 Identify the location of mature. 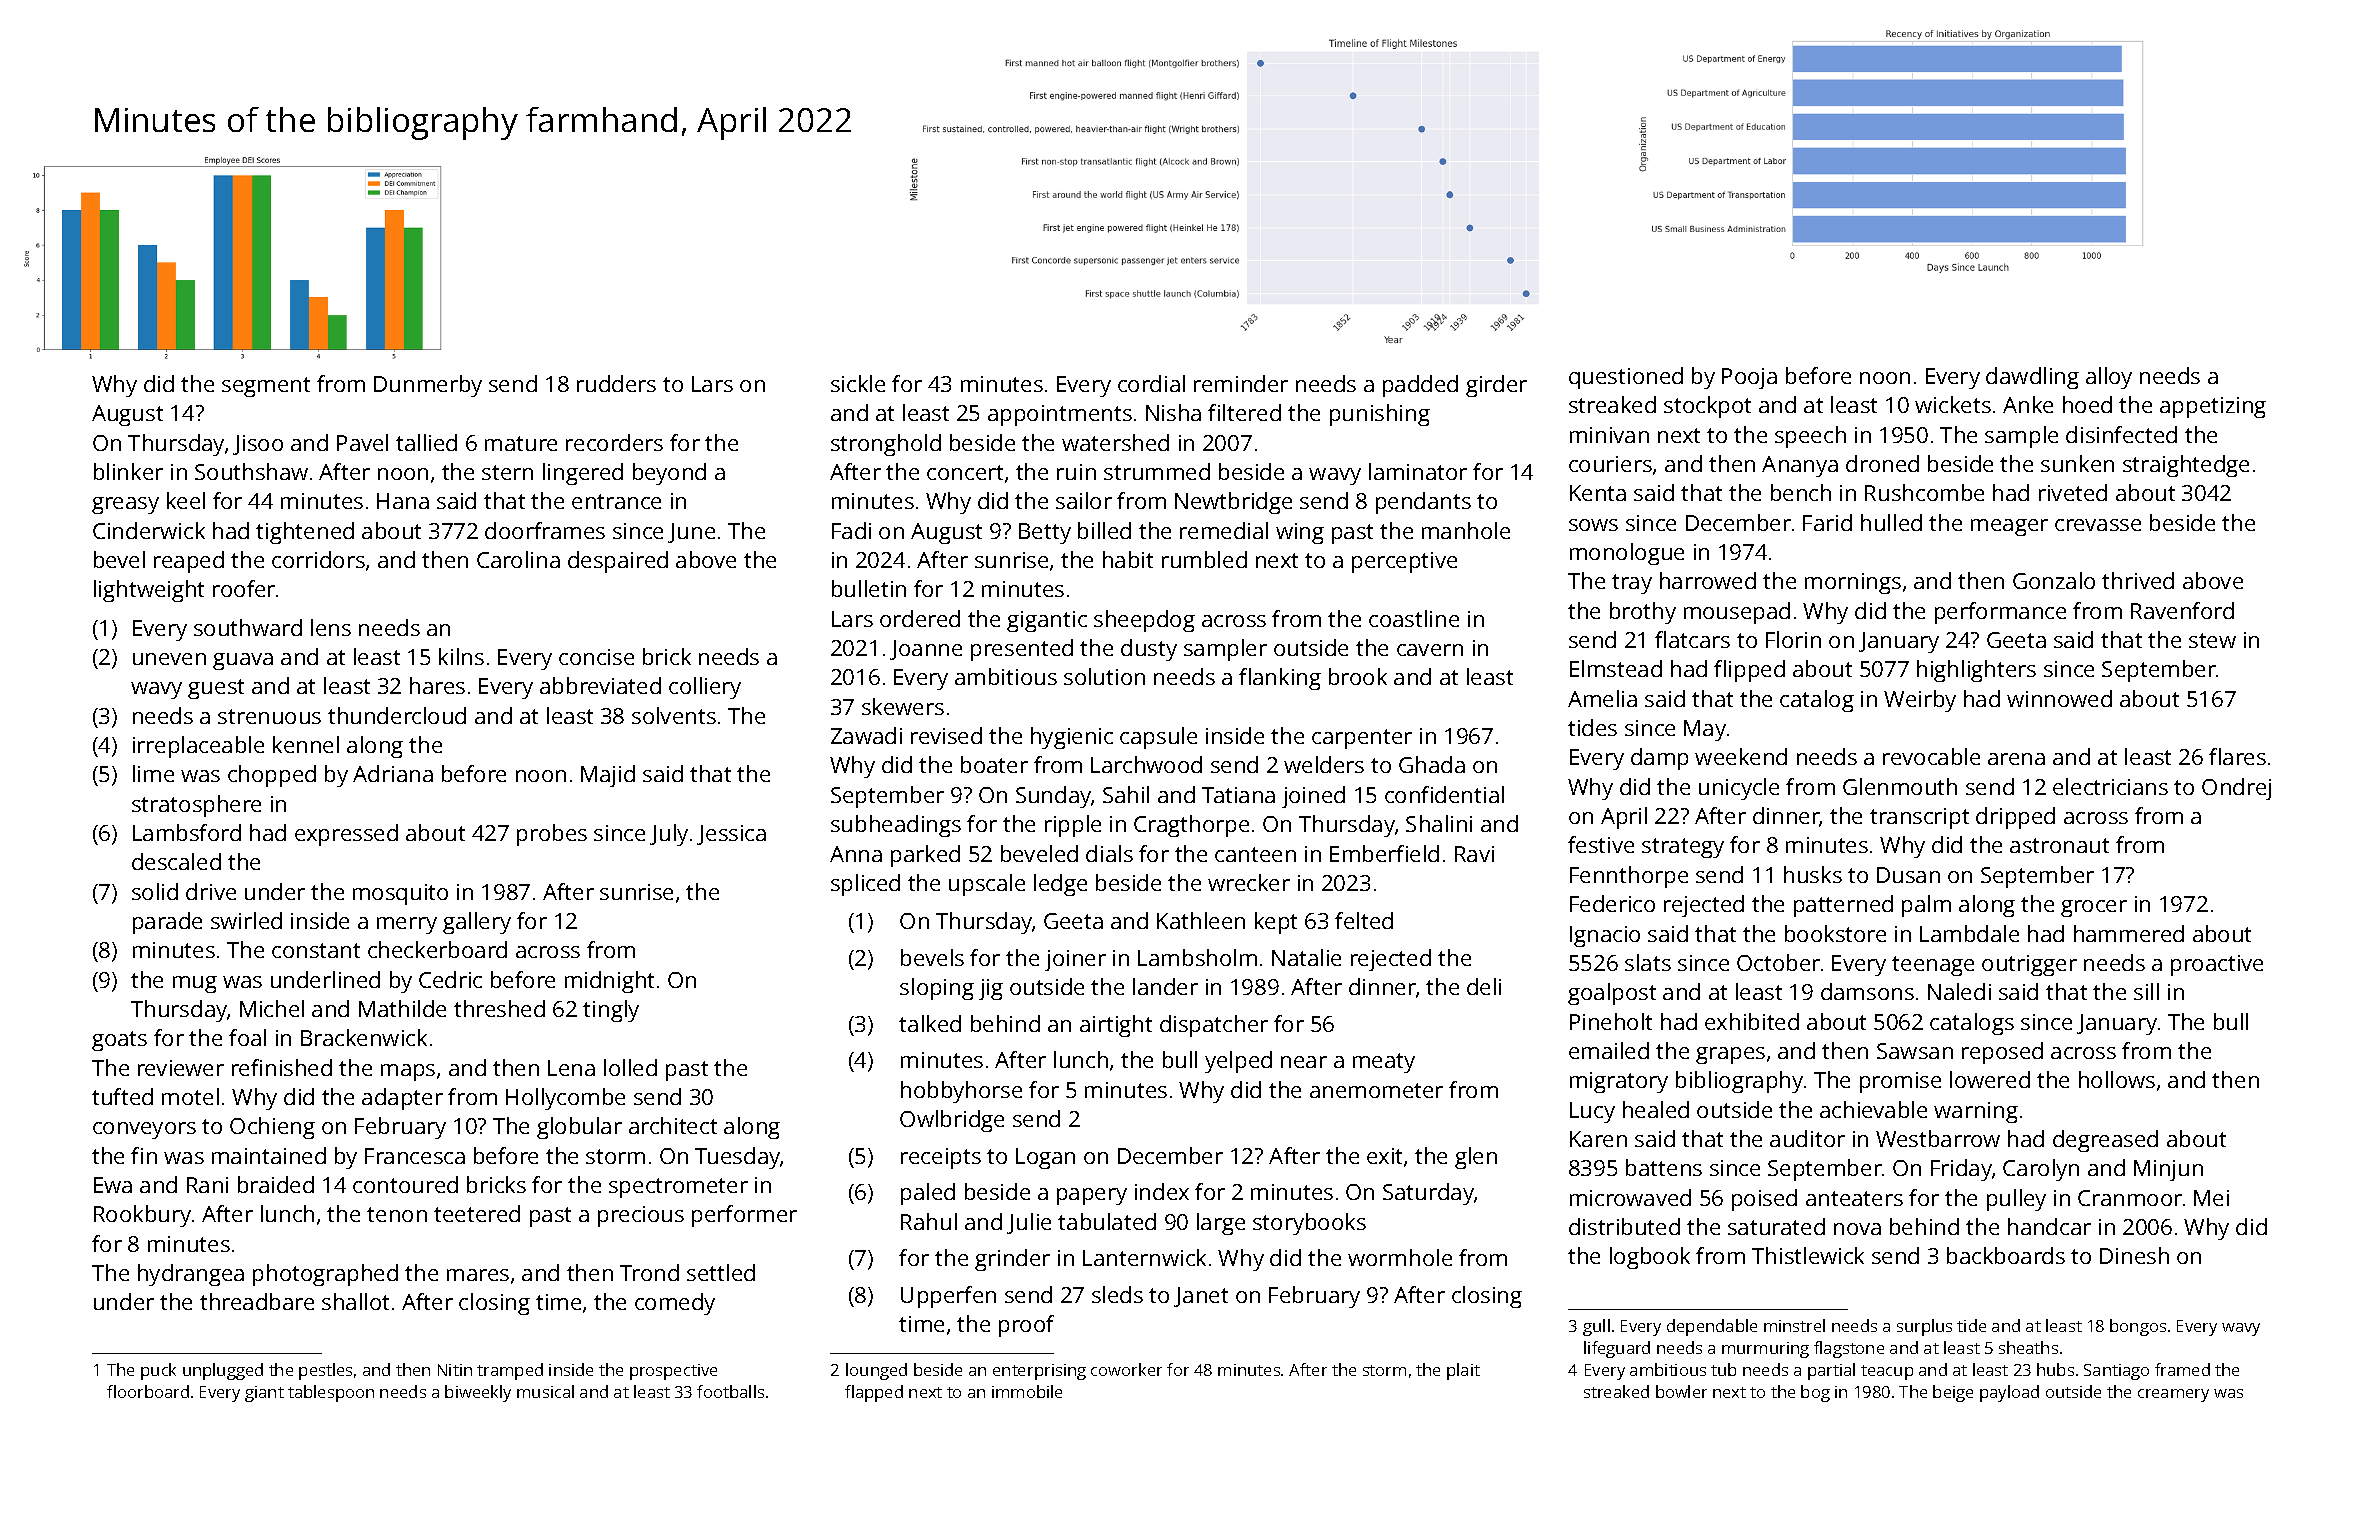
(521, 443).
